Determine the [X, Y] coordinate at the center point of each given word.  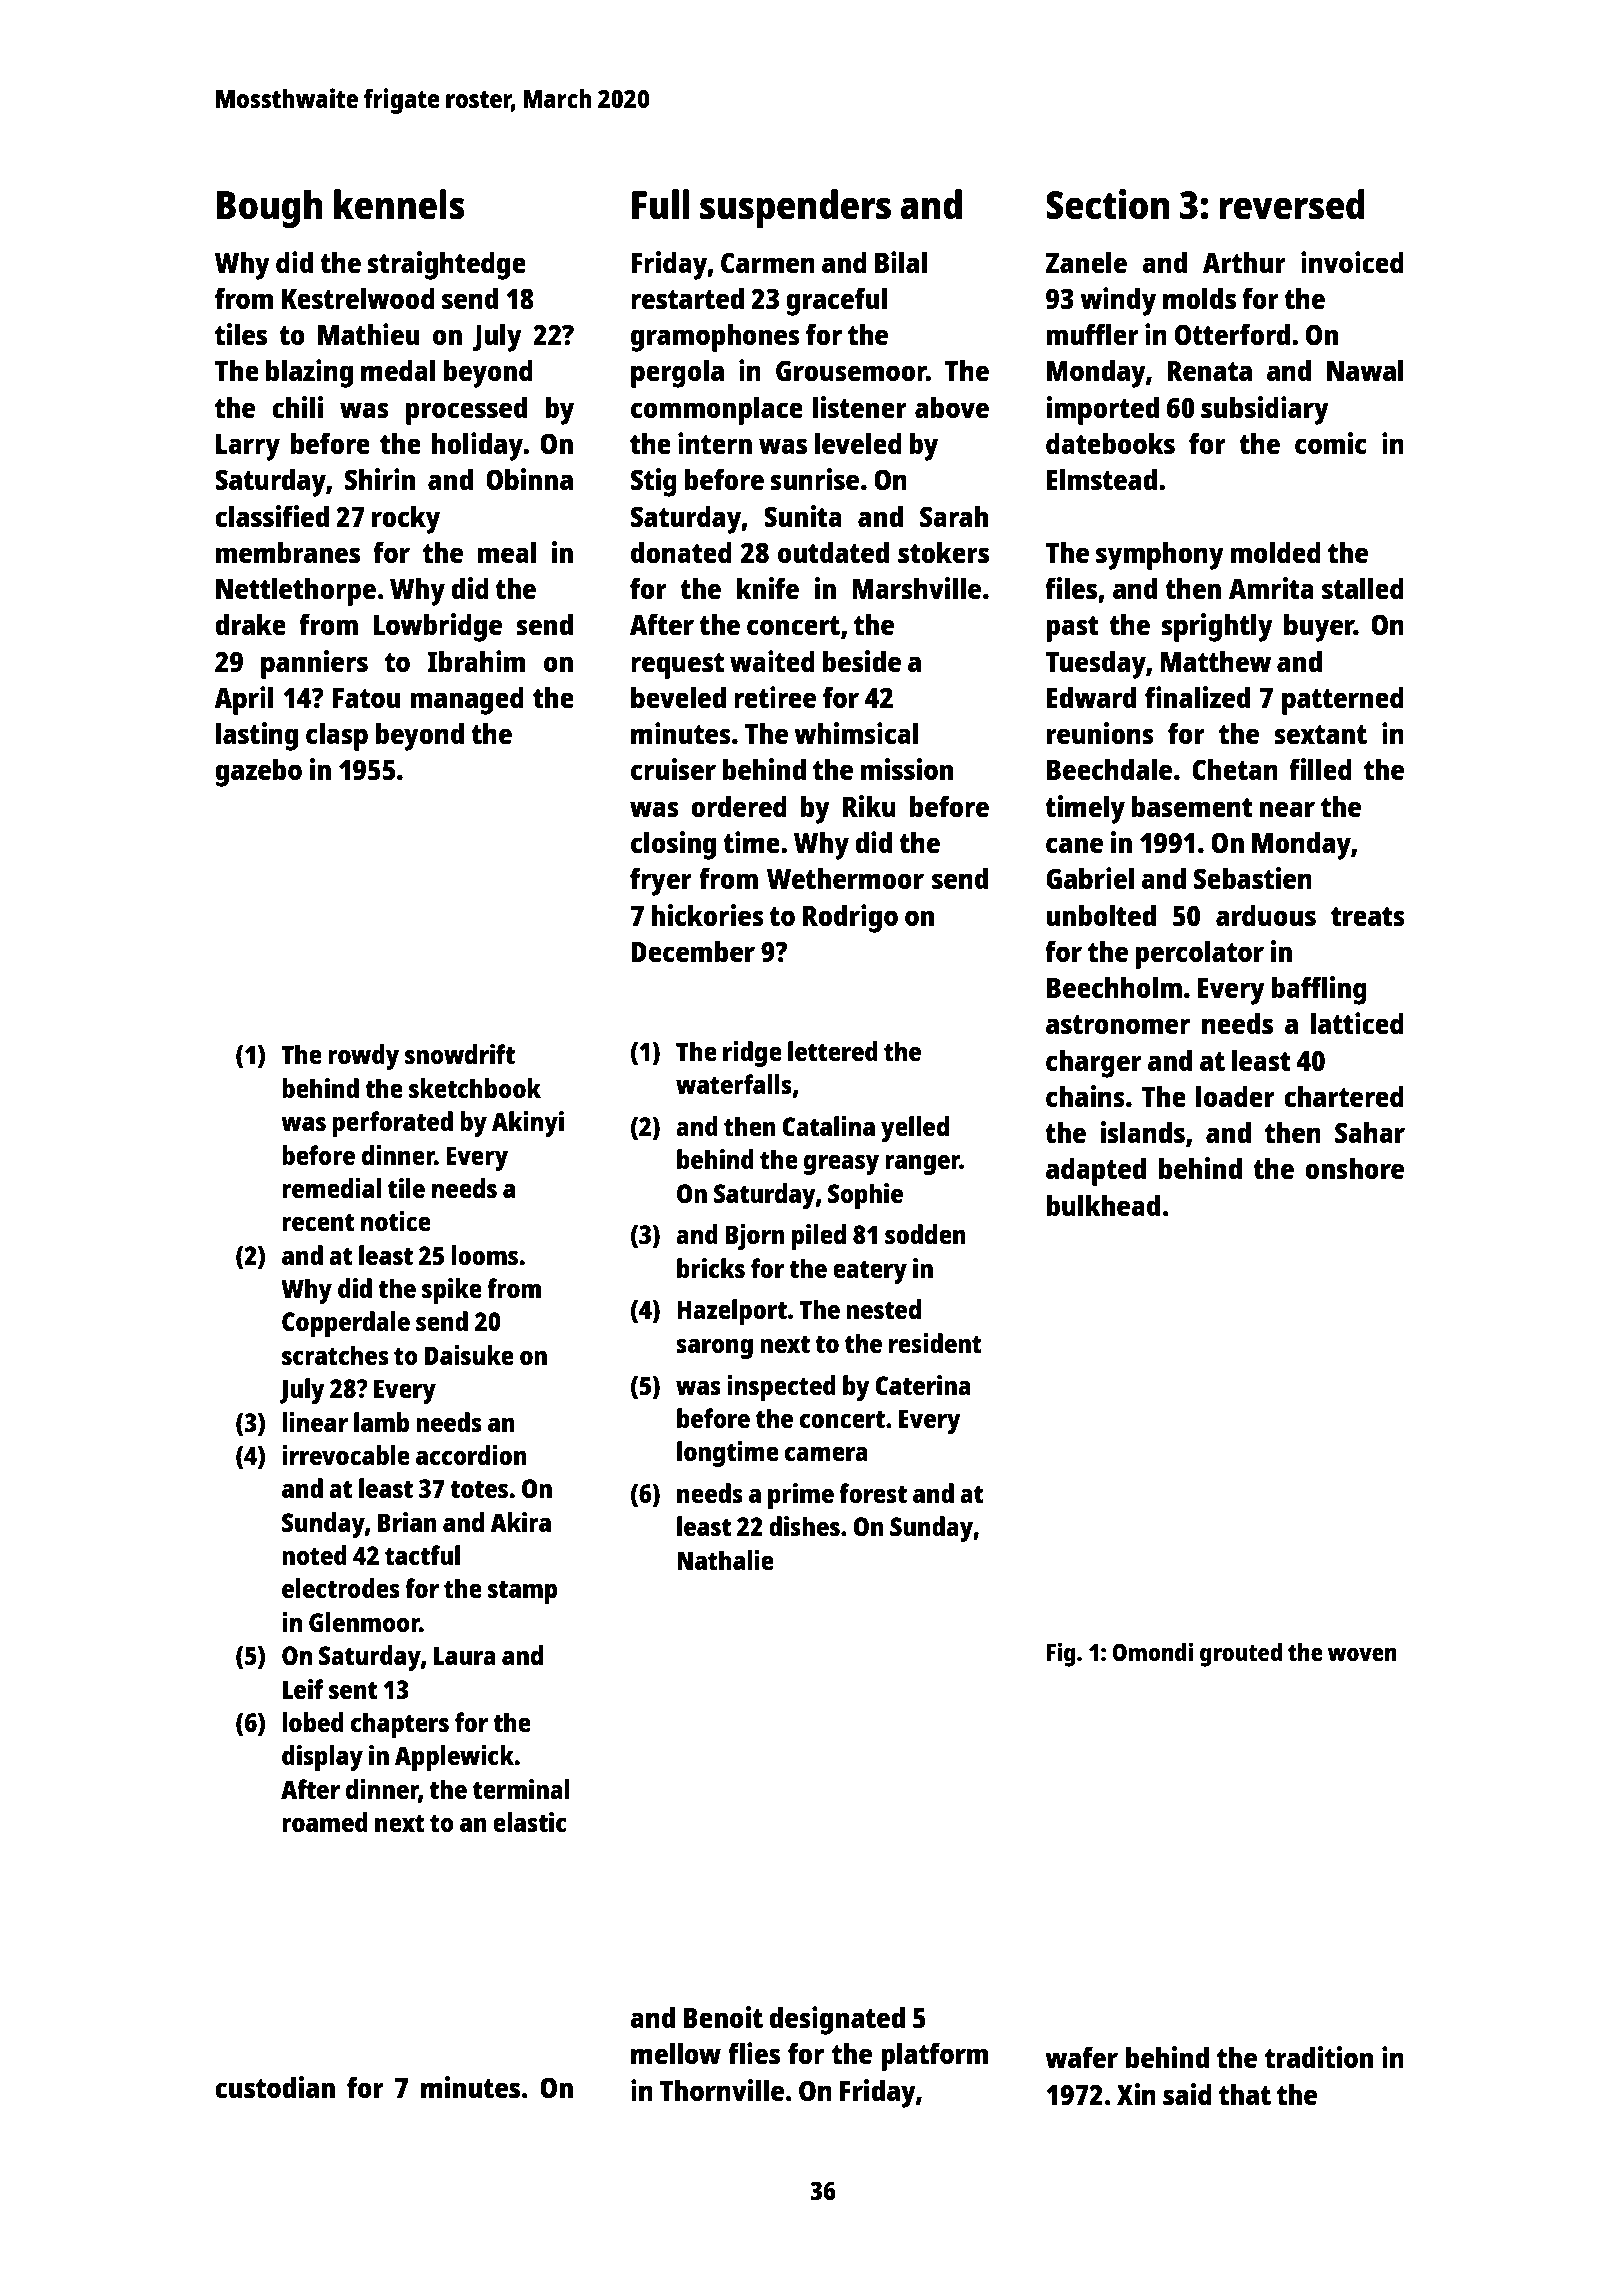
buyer [1319, 627]
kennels [399, 204]
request [677, 666]
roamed [325, 1822]
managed [467, 700]
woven [1362, 1654]
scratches [335, 1355]
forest [873, 1493]
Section [1108, 204]
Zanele [1086, 262]
